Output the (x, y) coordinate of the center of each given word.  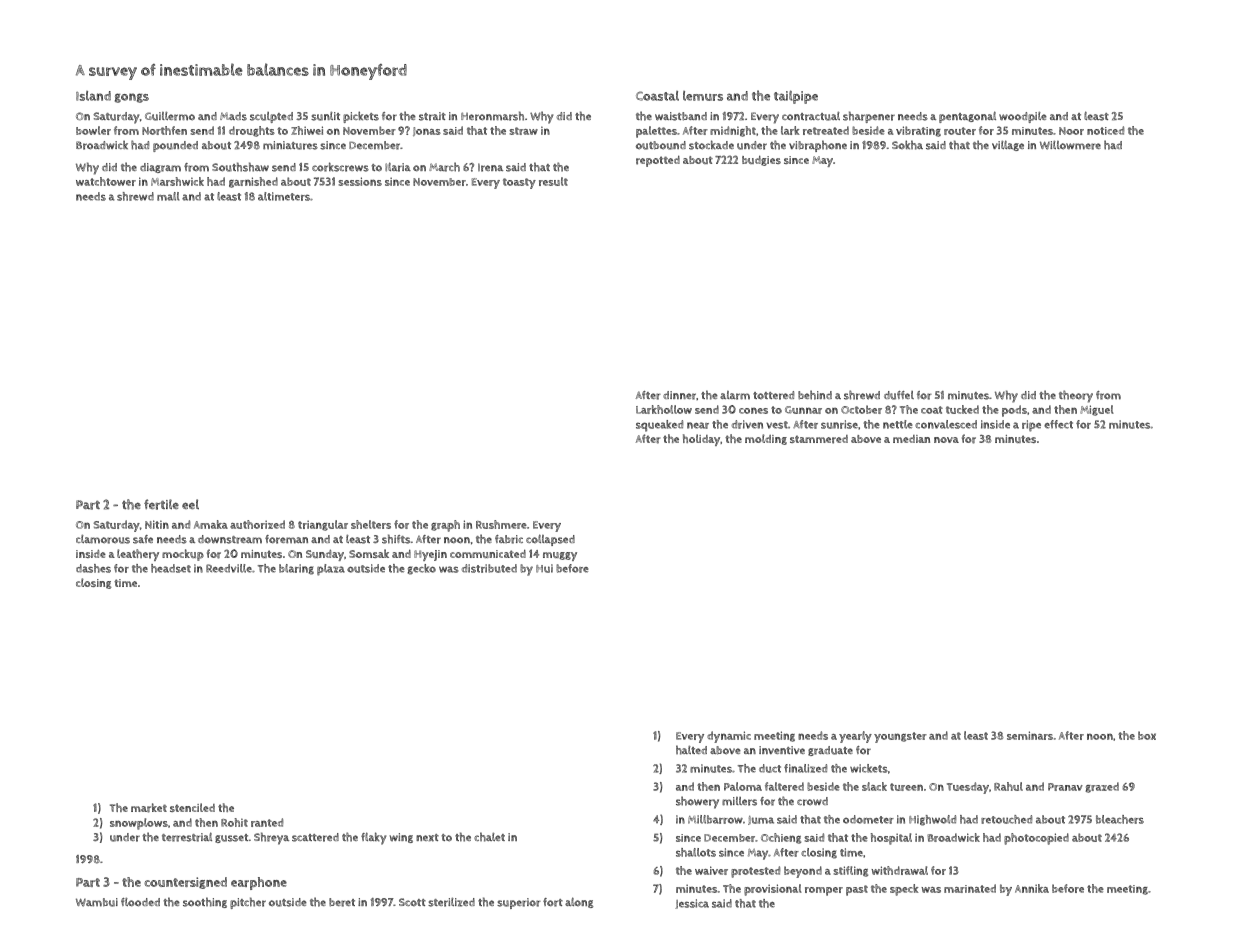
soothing (205, 902)
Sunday (325, 555)
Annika (1032, 888)
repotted (658, 161)
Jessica (692, 904)
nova (946, 440)
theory (1076, 396)
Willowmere (1070, 145)
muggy (560, 556)
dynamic (729, 737)
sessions (360, 181)
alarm (735, 395)
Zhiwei (307, 130)
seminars (1030, 735)
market (149, 808)
